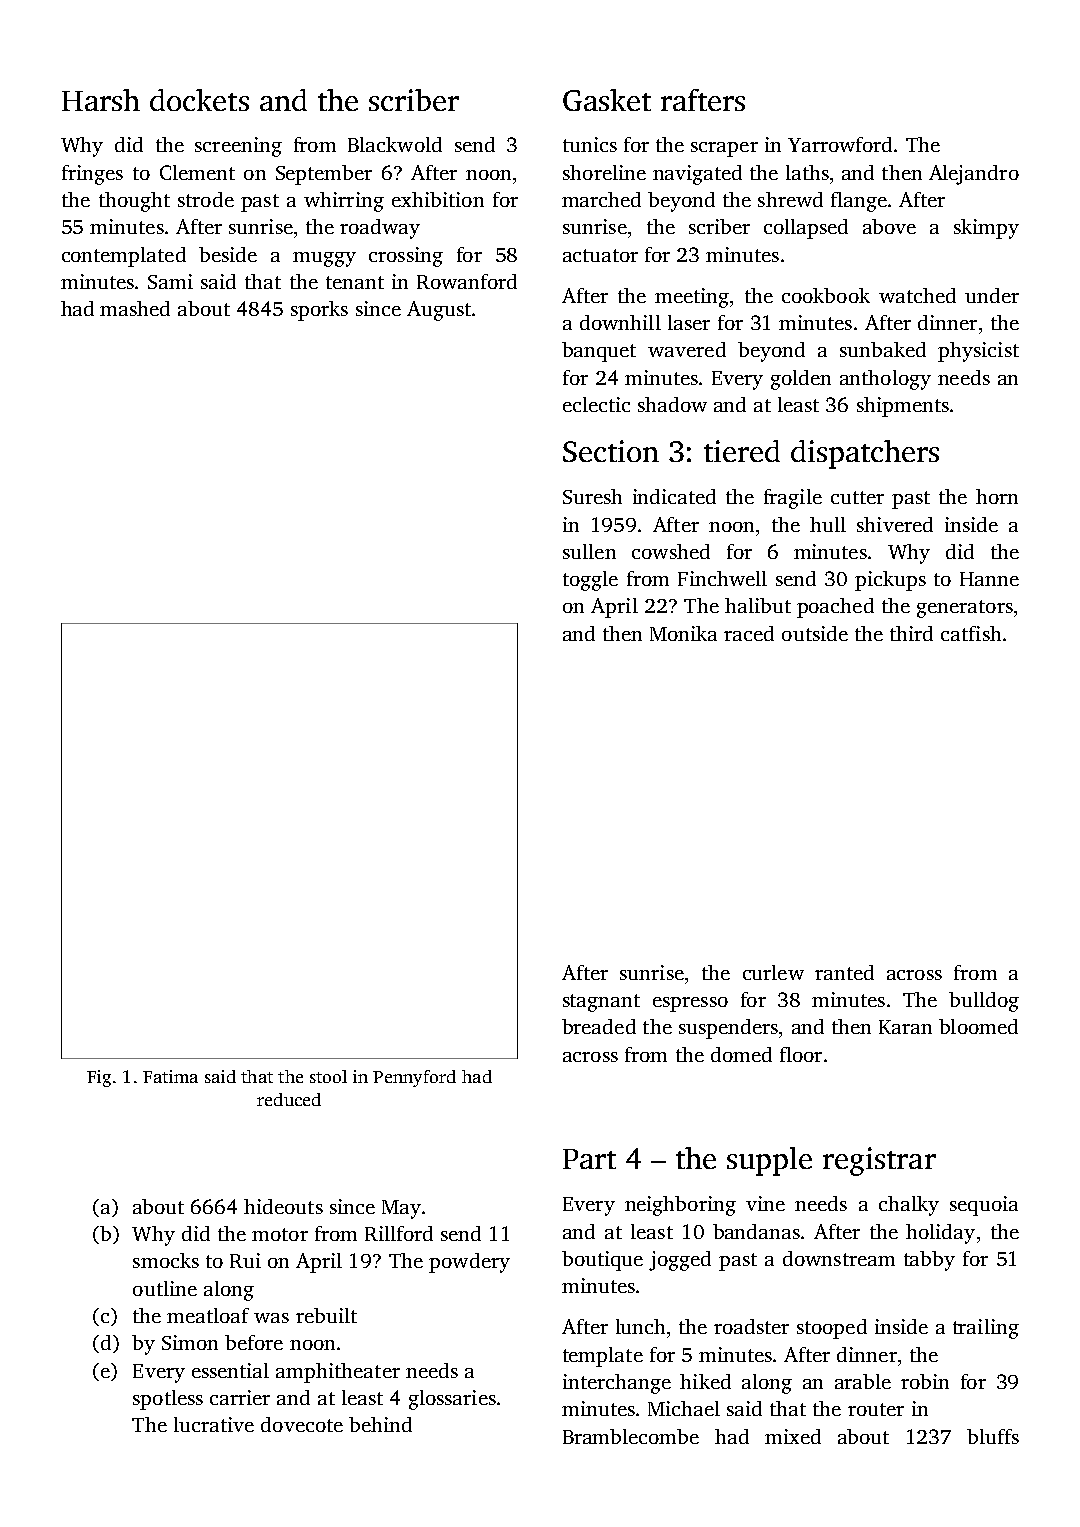 The width and height of the screenshot is (1080, 1527). Describe the element at coordinates (135, 308) in the screenshot. I see `mashed` at that location.
